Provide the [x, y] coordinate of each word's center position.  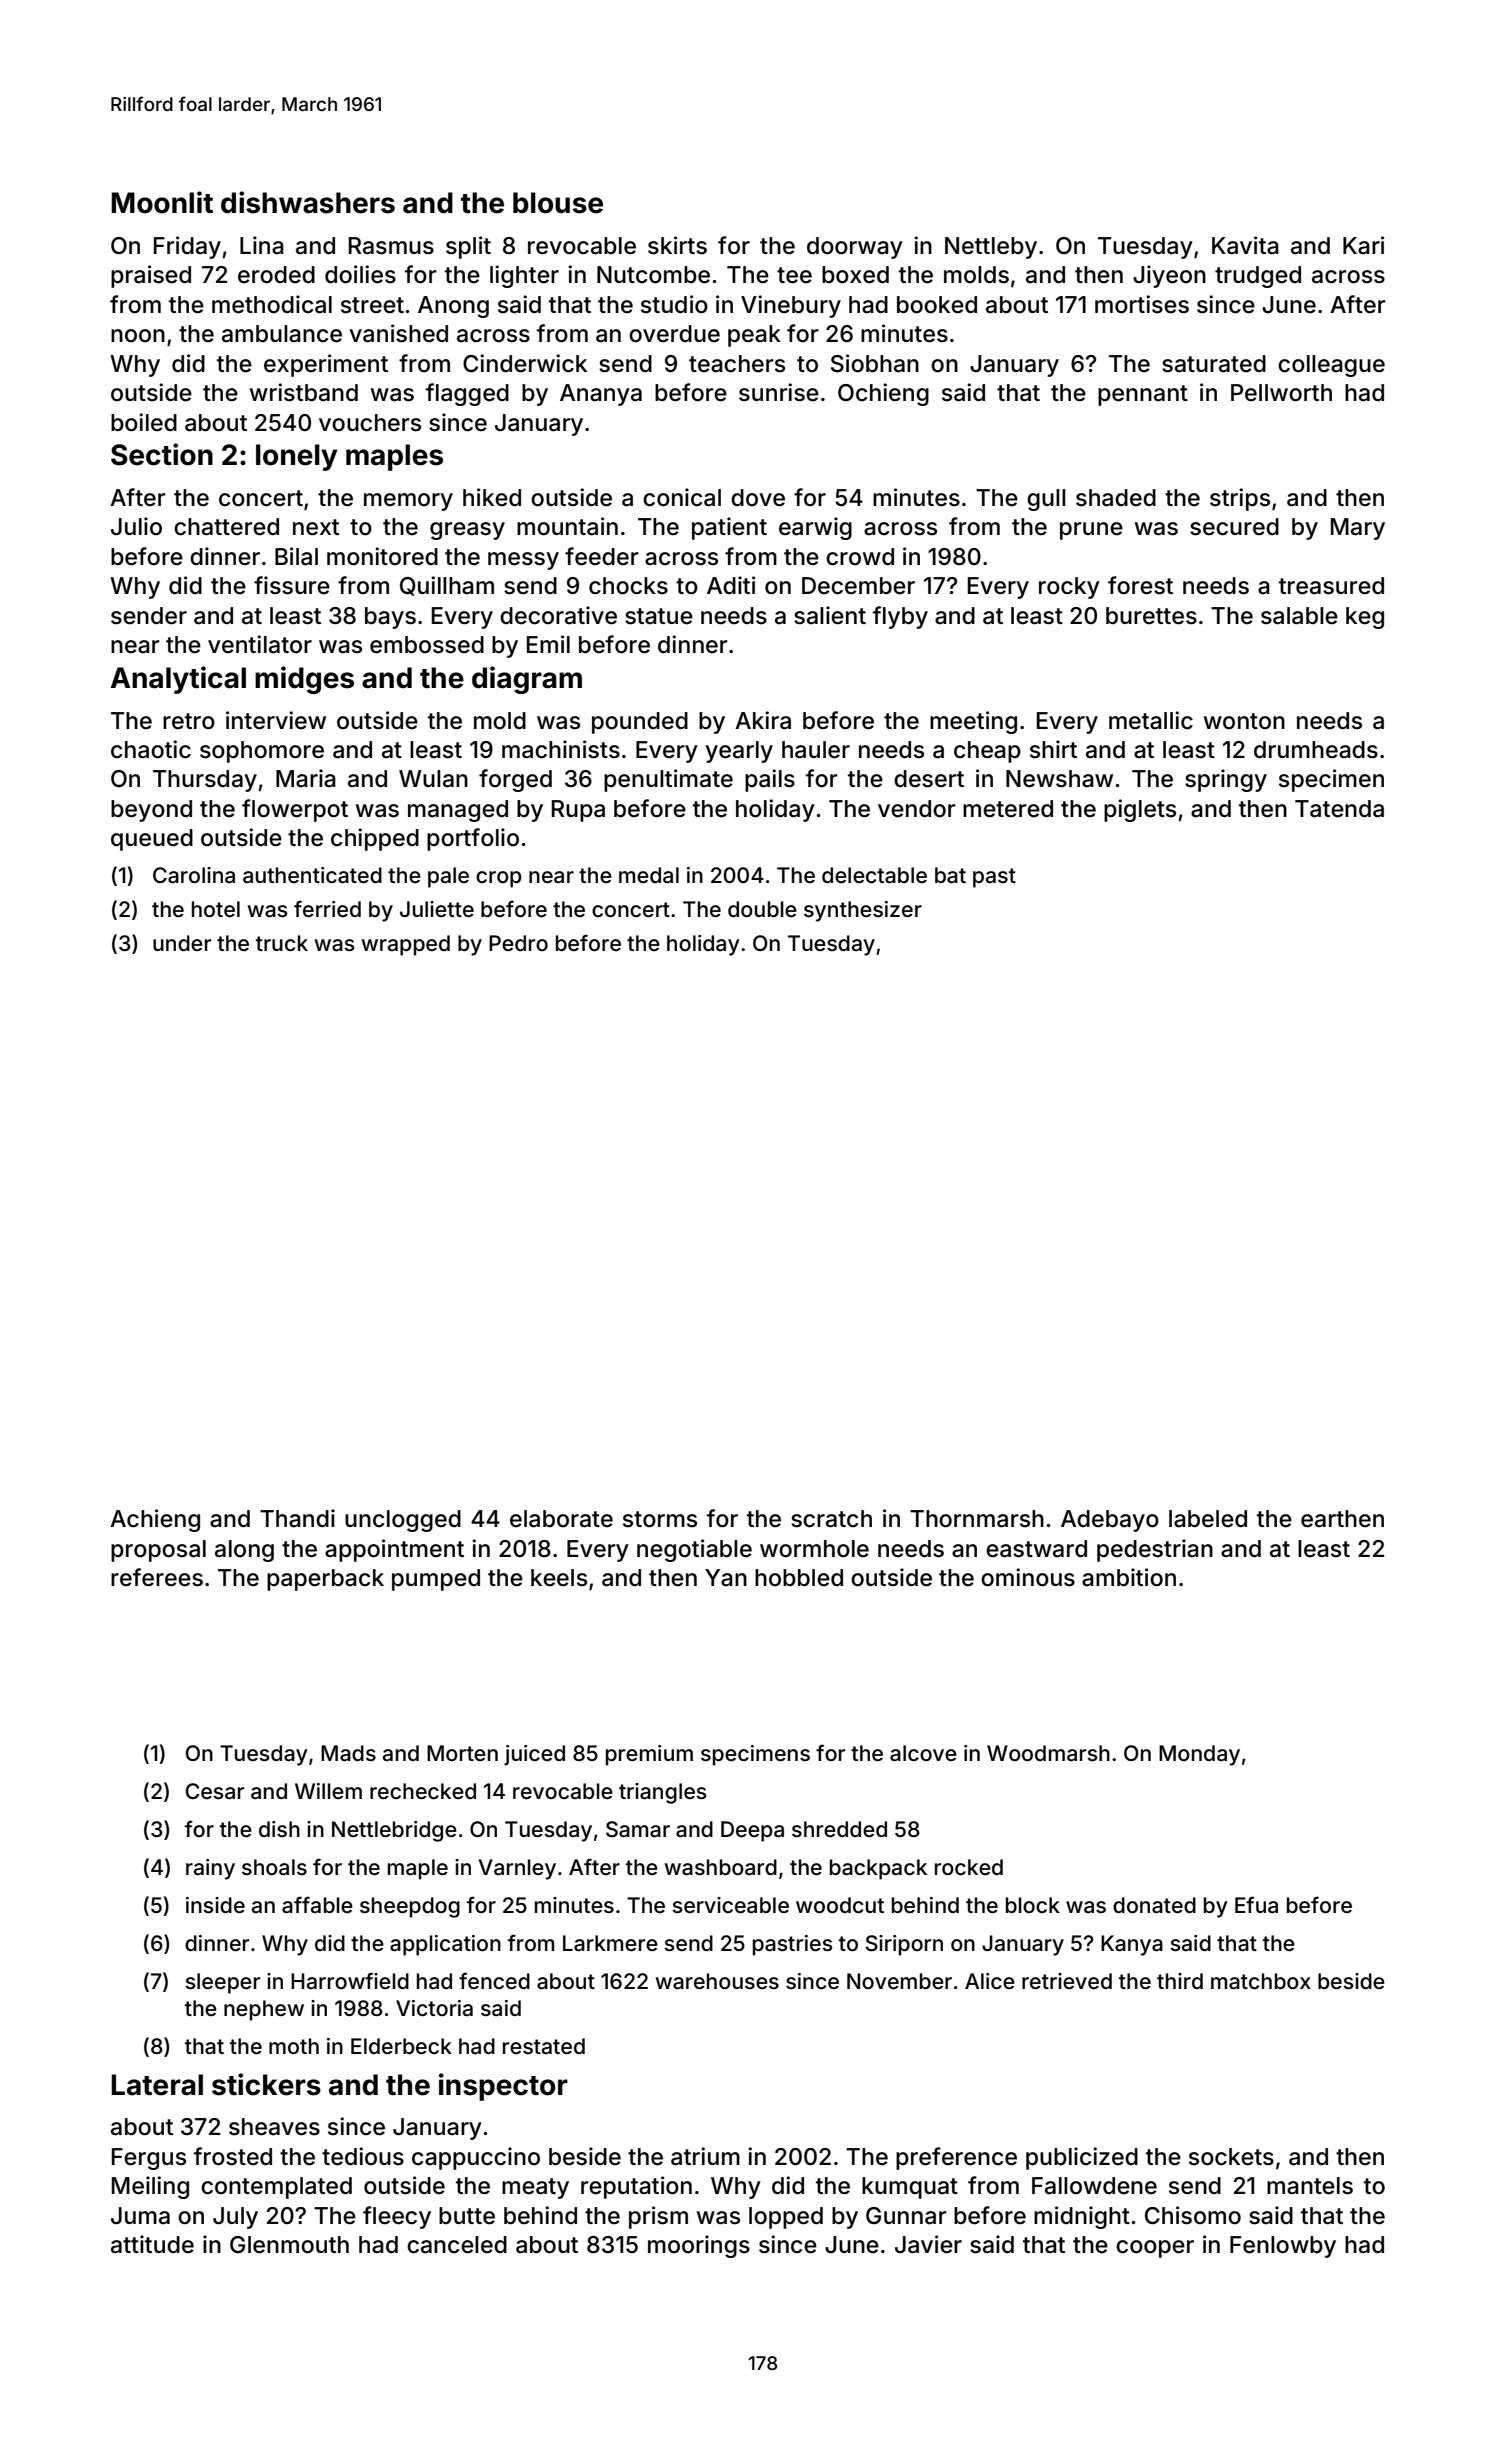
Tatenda [1339, 809]
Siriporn [904, 1945]
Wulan [433, 779]
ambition [1129, 1577]
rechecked [423, 1791]
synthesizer [863, 911]
